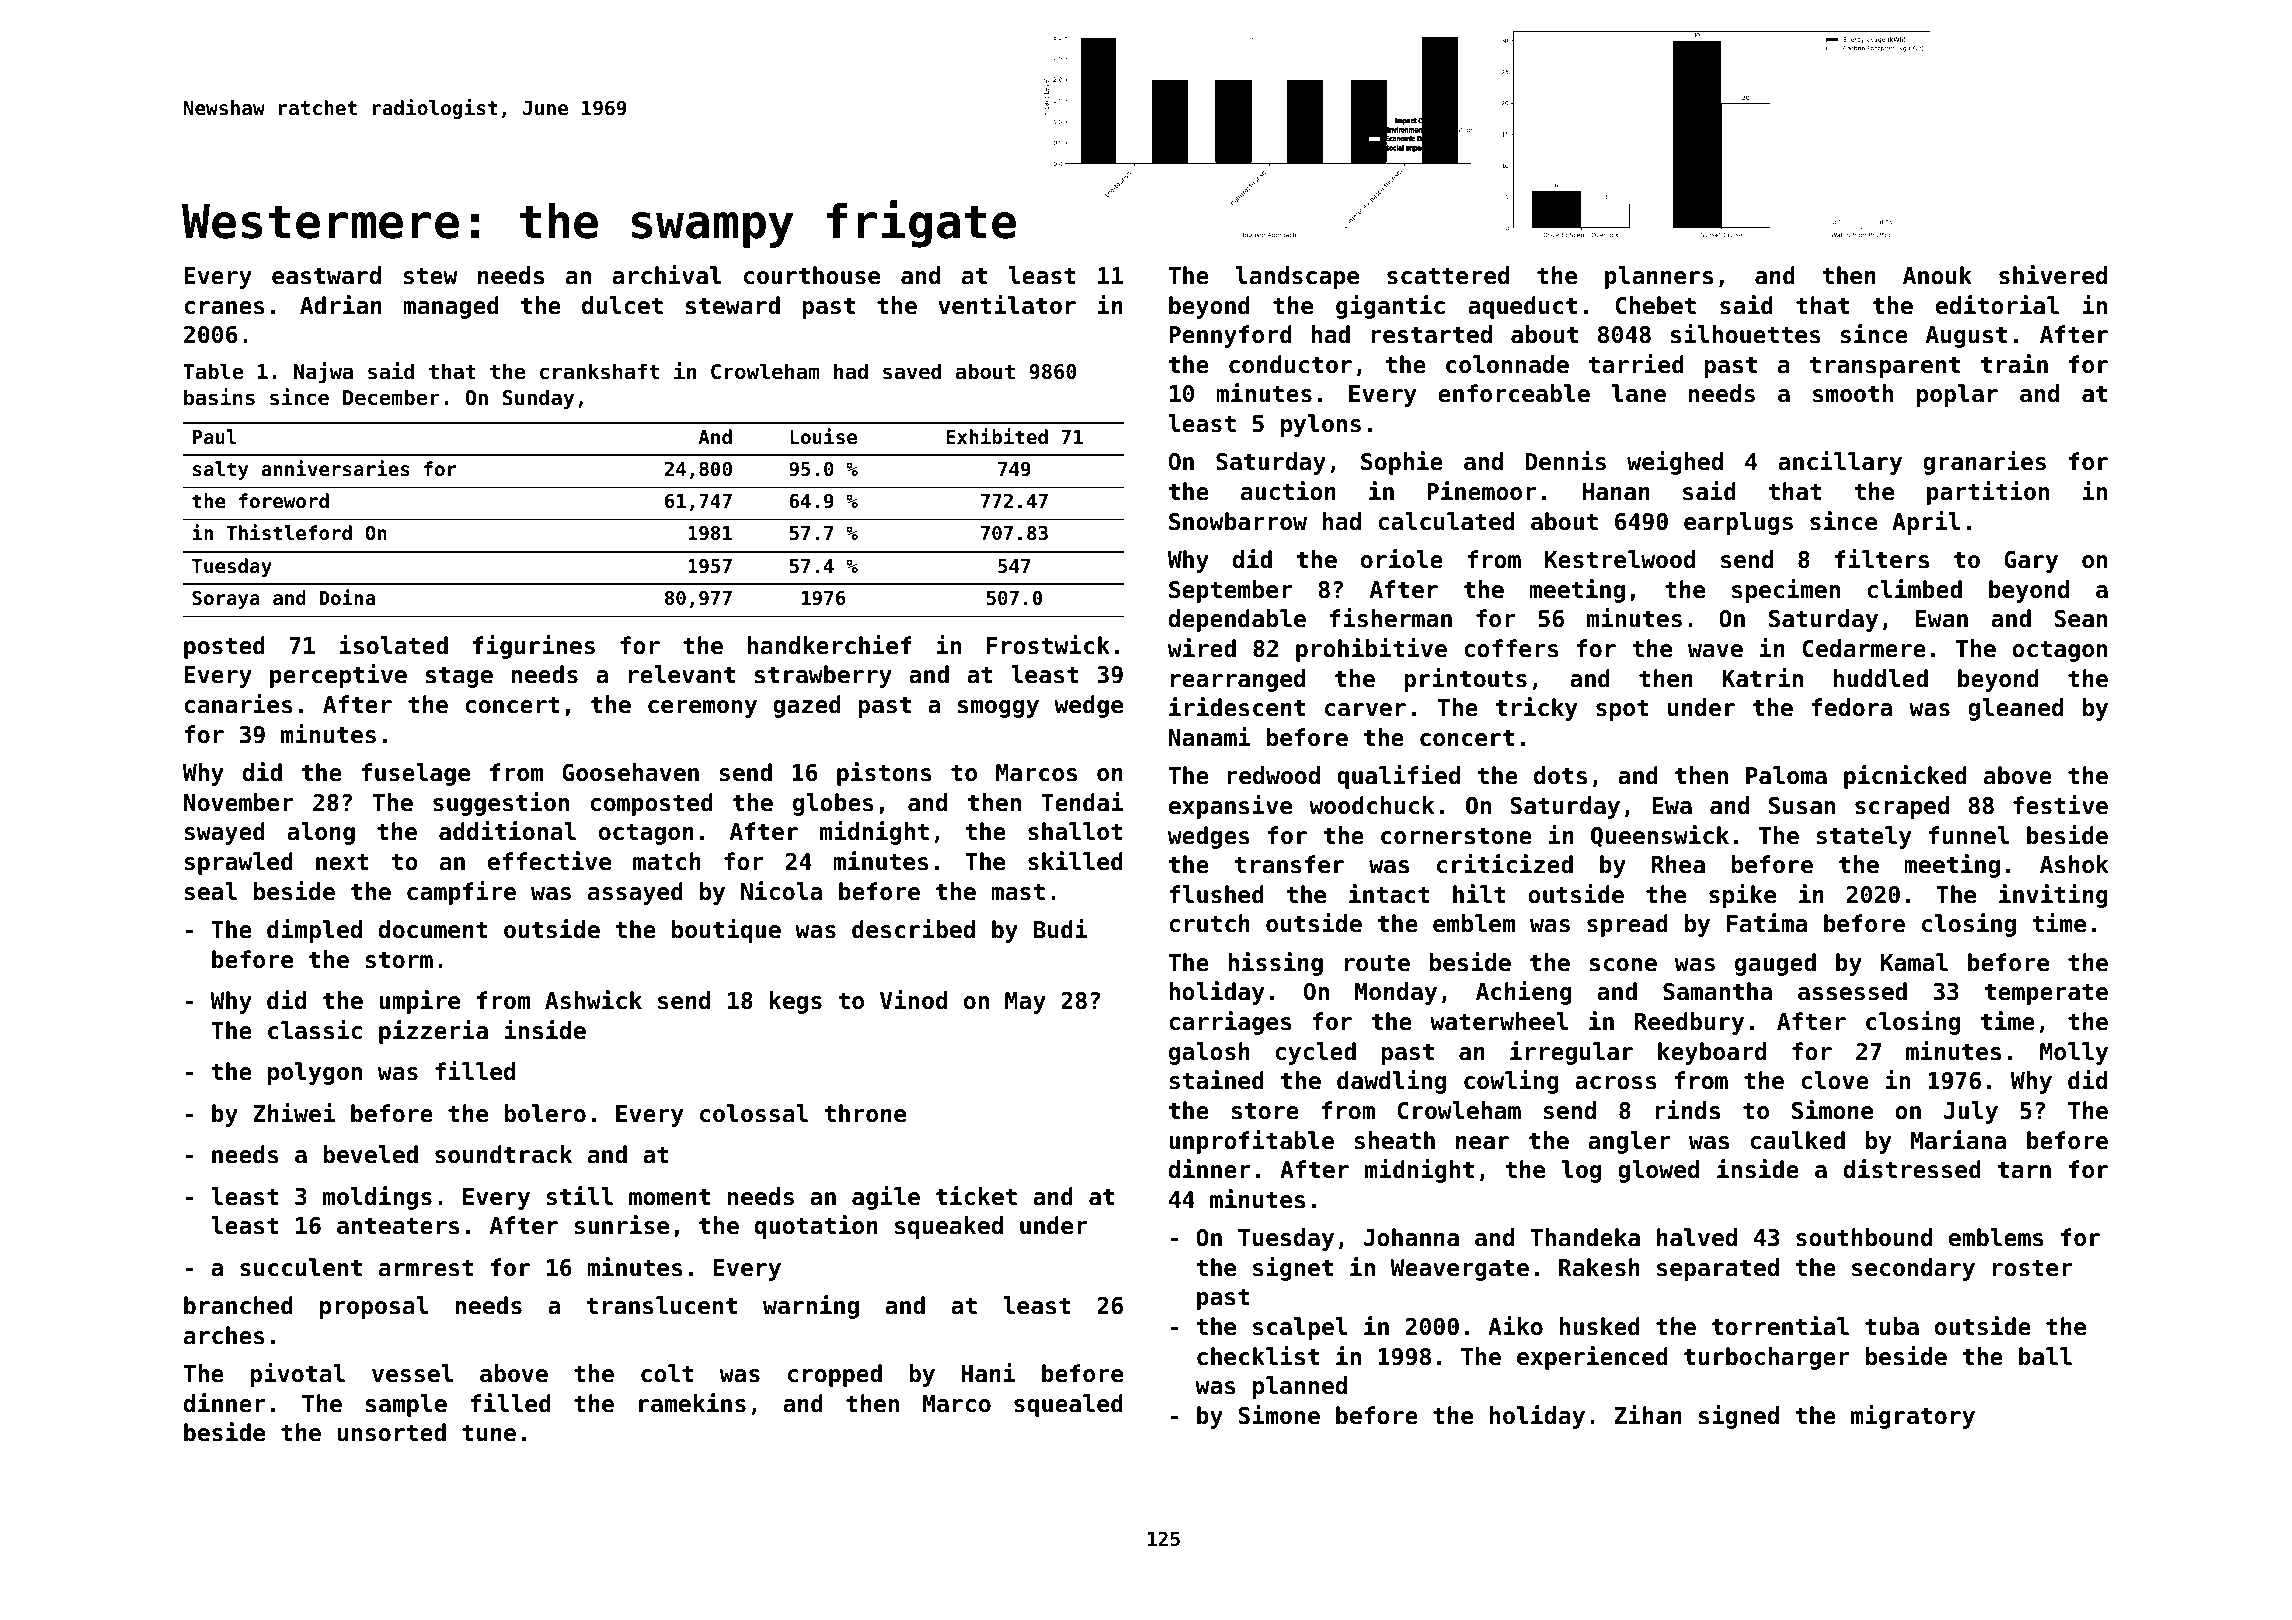 This image has height=1620, width=2292. I want to click on dimpled, so click(314, 931).
